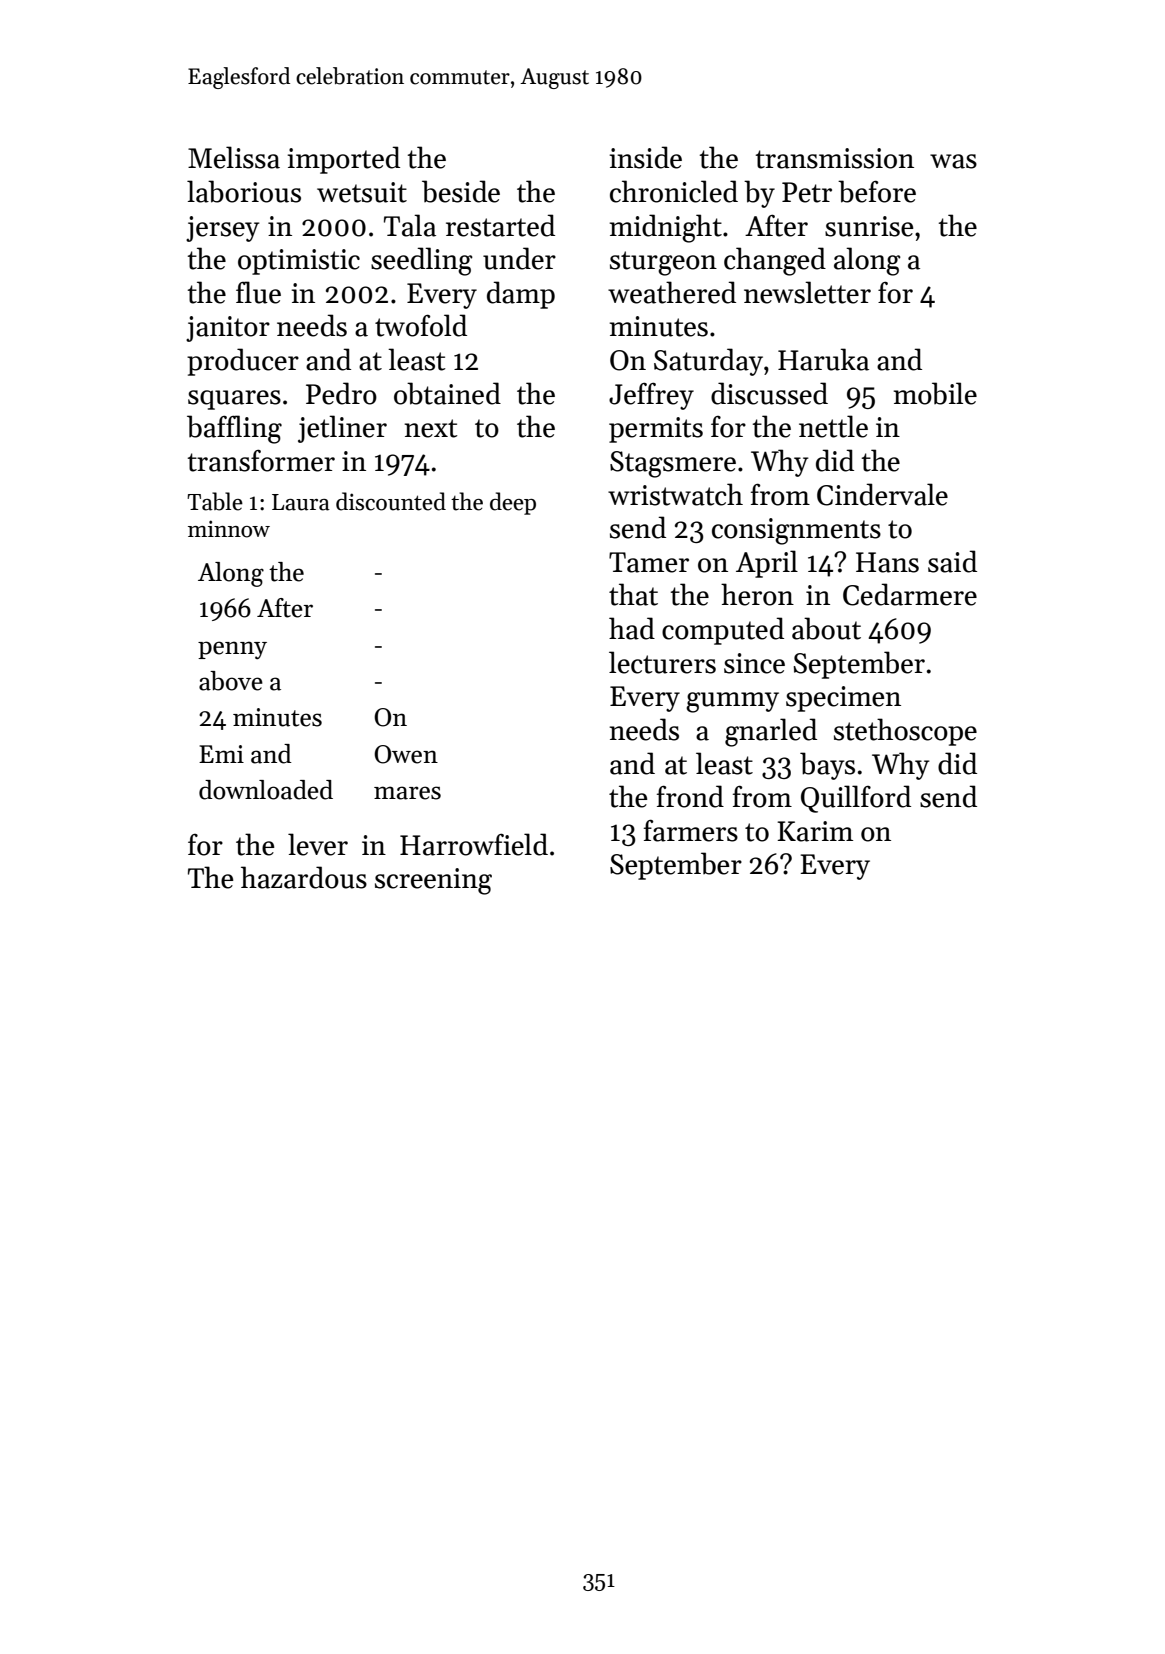 The width and height of the screenshot is (1165, 1654). I want to click on Quillford, so click(856, 799).
